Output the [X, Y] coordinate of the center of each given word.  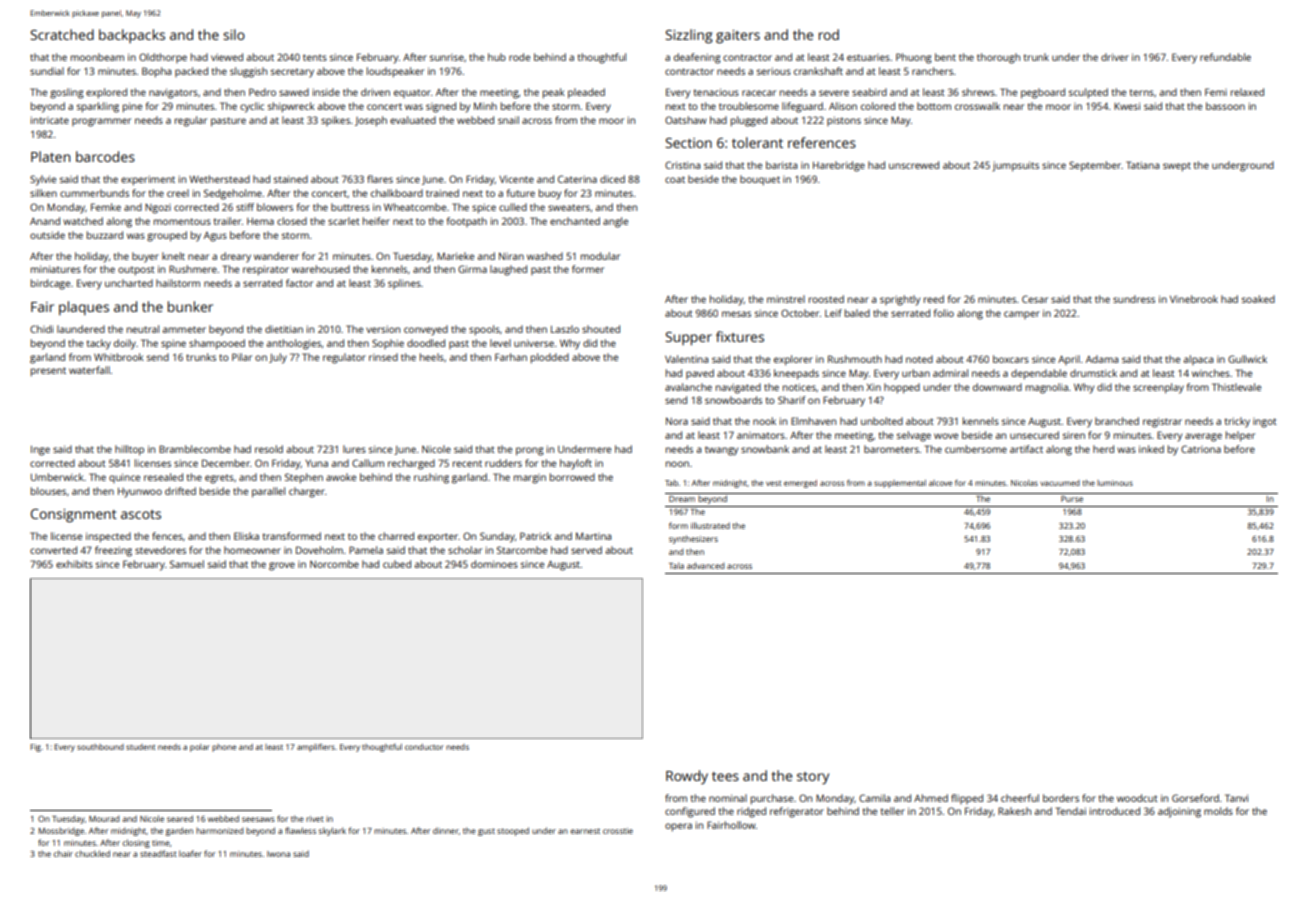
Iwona [278, 854]
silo [234, 34]
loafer [190, 853]
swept [1177, 167]
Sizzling [689, 36]
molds [1218, 811]
